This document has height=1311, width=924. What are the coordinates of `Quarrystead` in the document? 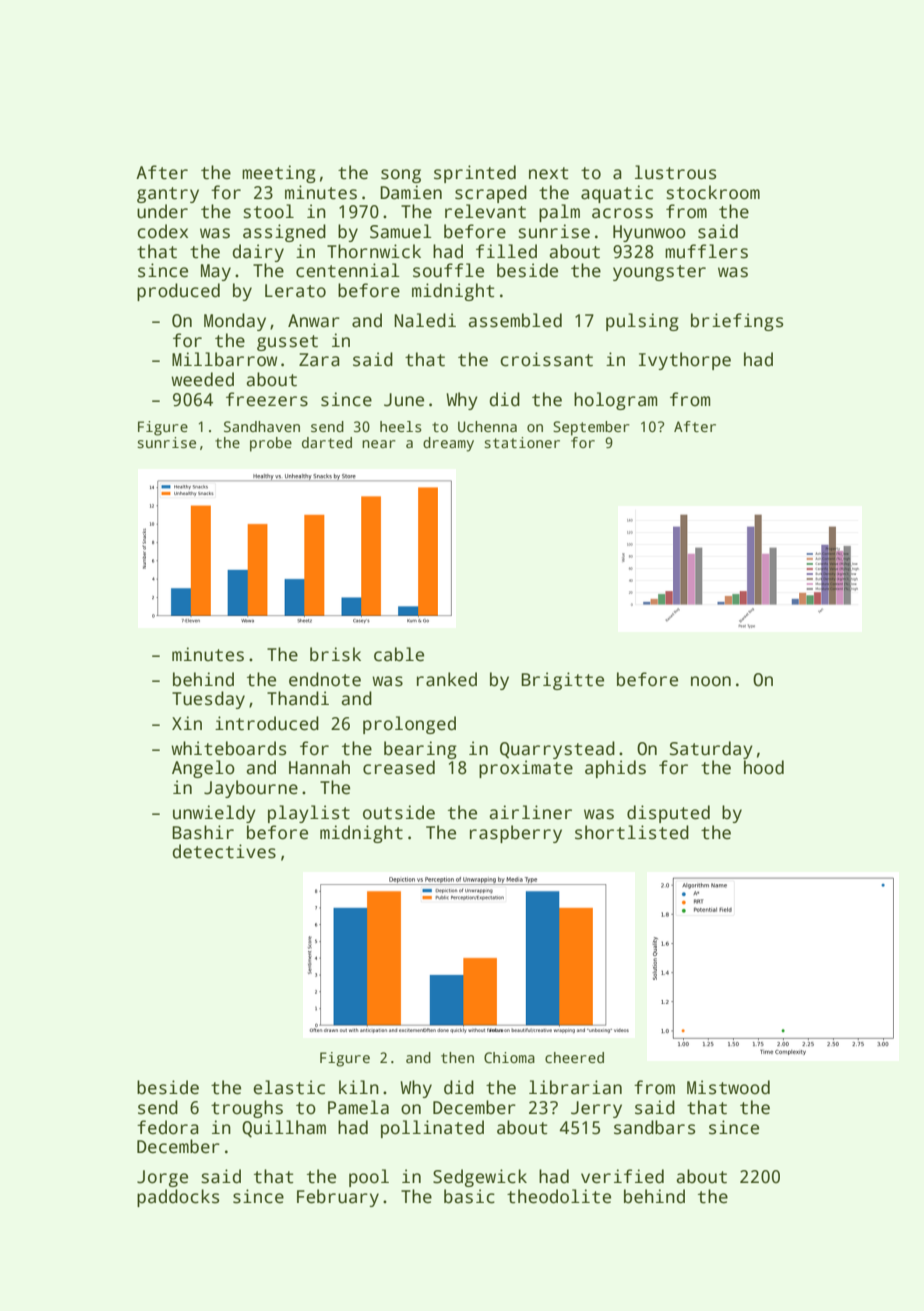 It's located at (557, 750).
